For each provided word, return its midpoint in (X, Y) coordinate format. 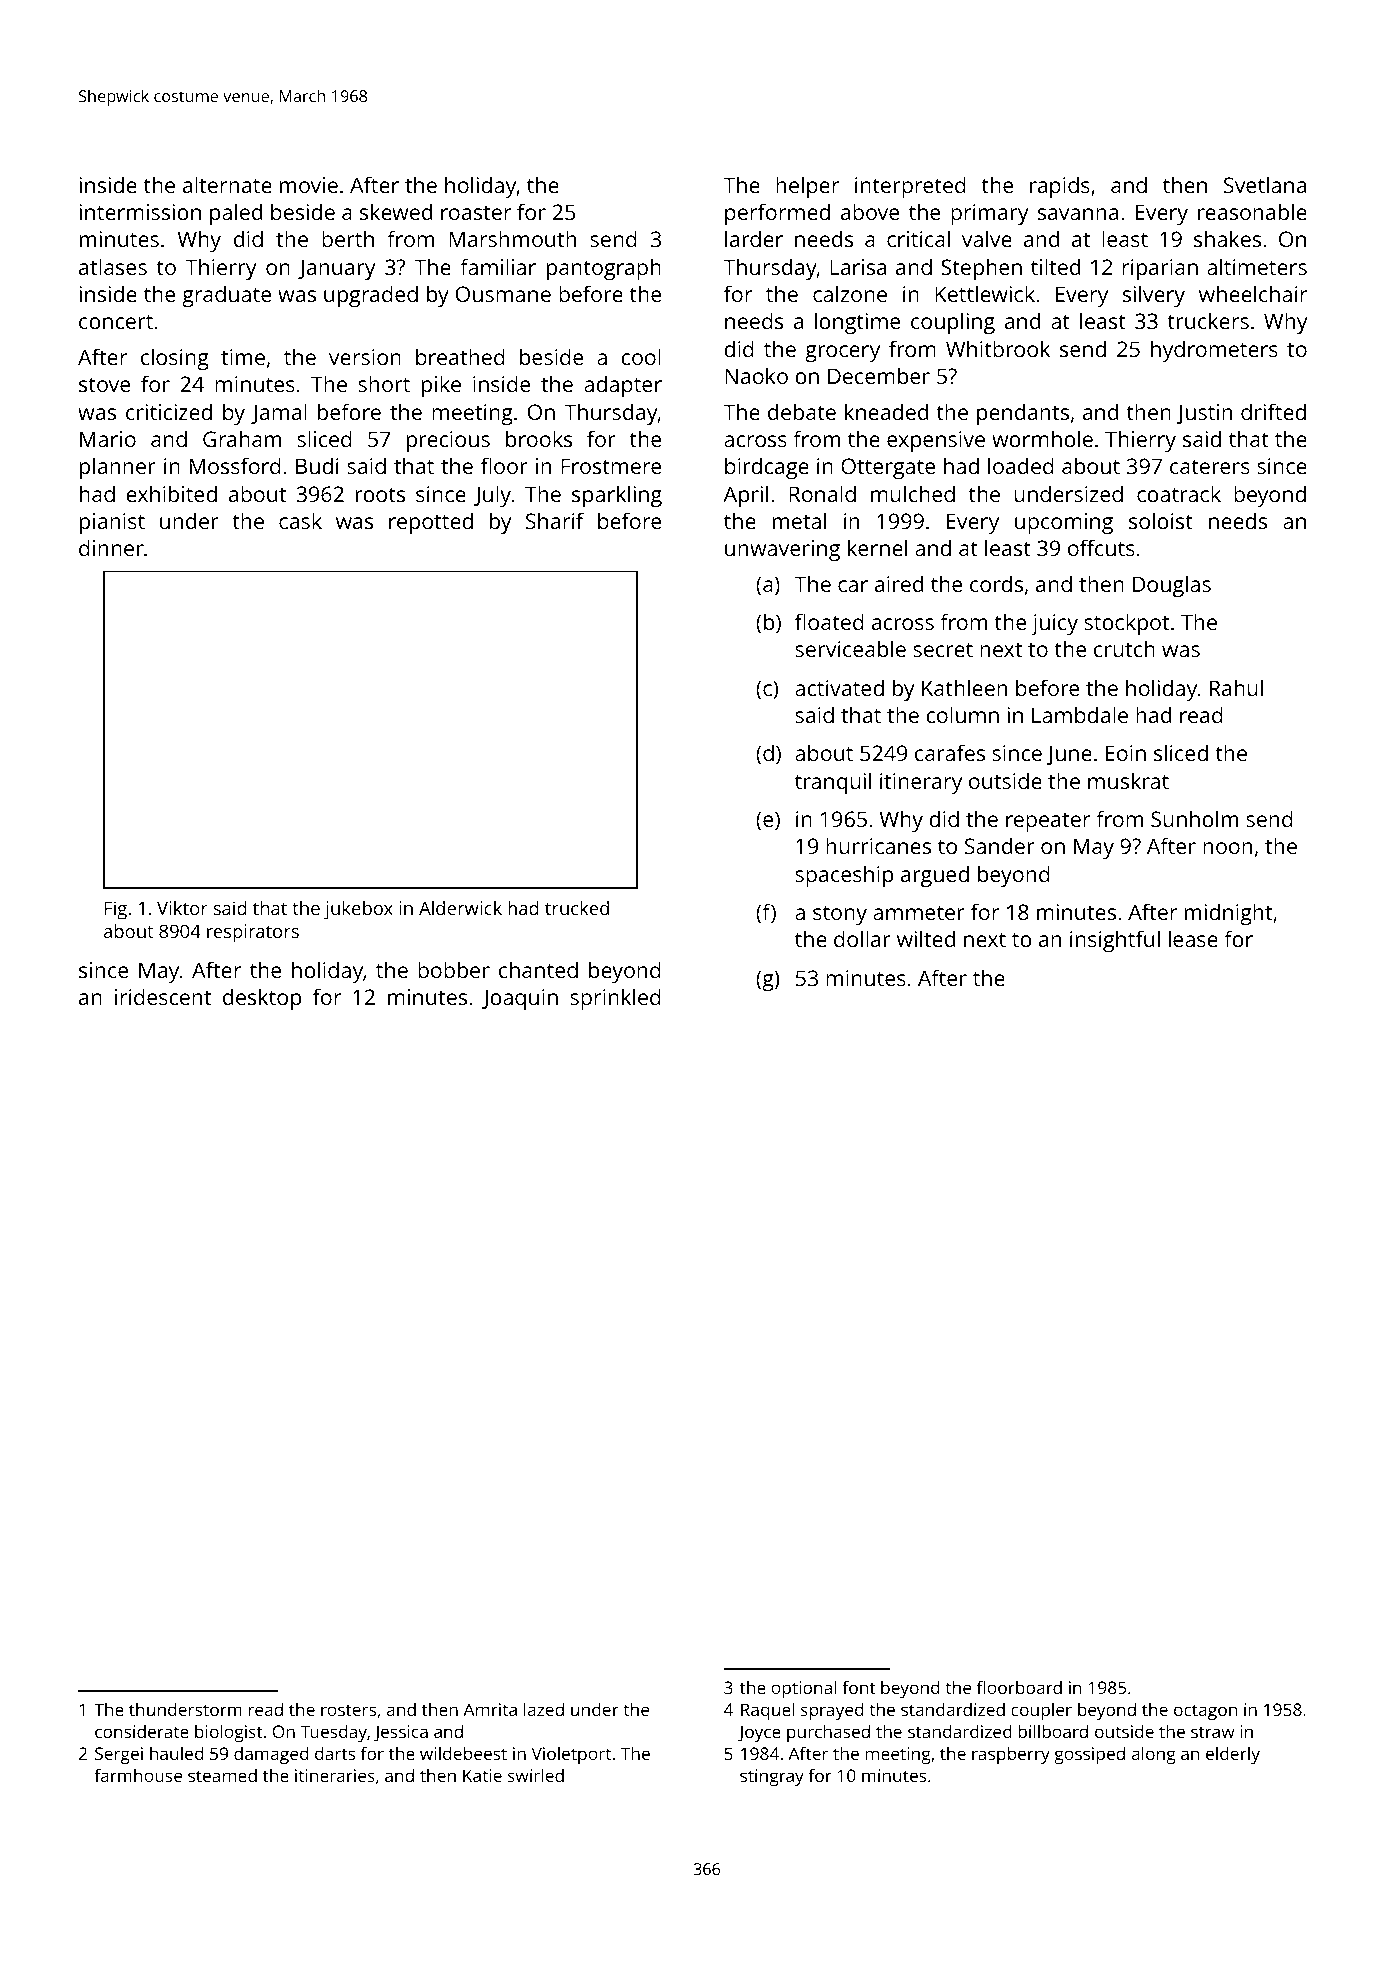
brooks (539, 438)
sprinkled (615, 999)
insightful (1115, 941)
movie (309, 185)
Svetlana (1265, 184)
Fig (116, 910)
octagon (1205, 1712)
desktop (262, 999)
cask (300, 520)
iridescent (163, 996)
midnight (1228, 914)
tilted (1055, 266)
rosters (348, 1710)
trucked (577, 908)
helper (807, 187)
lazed (544, 1709)
